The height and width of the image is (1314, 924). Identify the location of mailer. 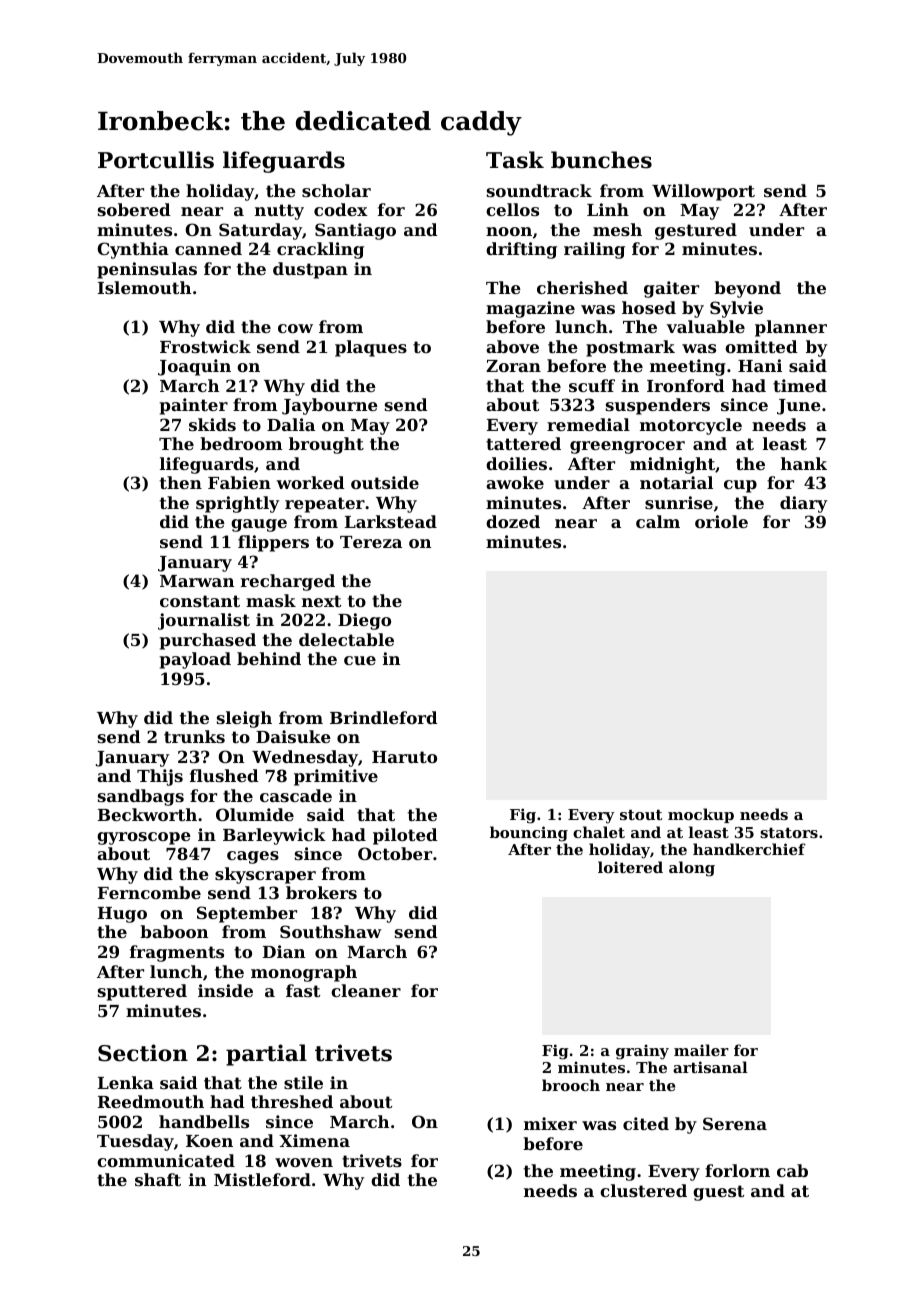
(701, 1050).
